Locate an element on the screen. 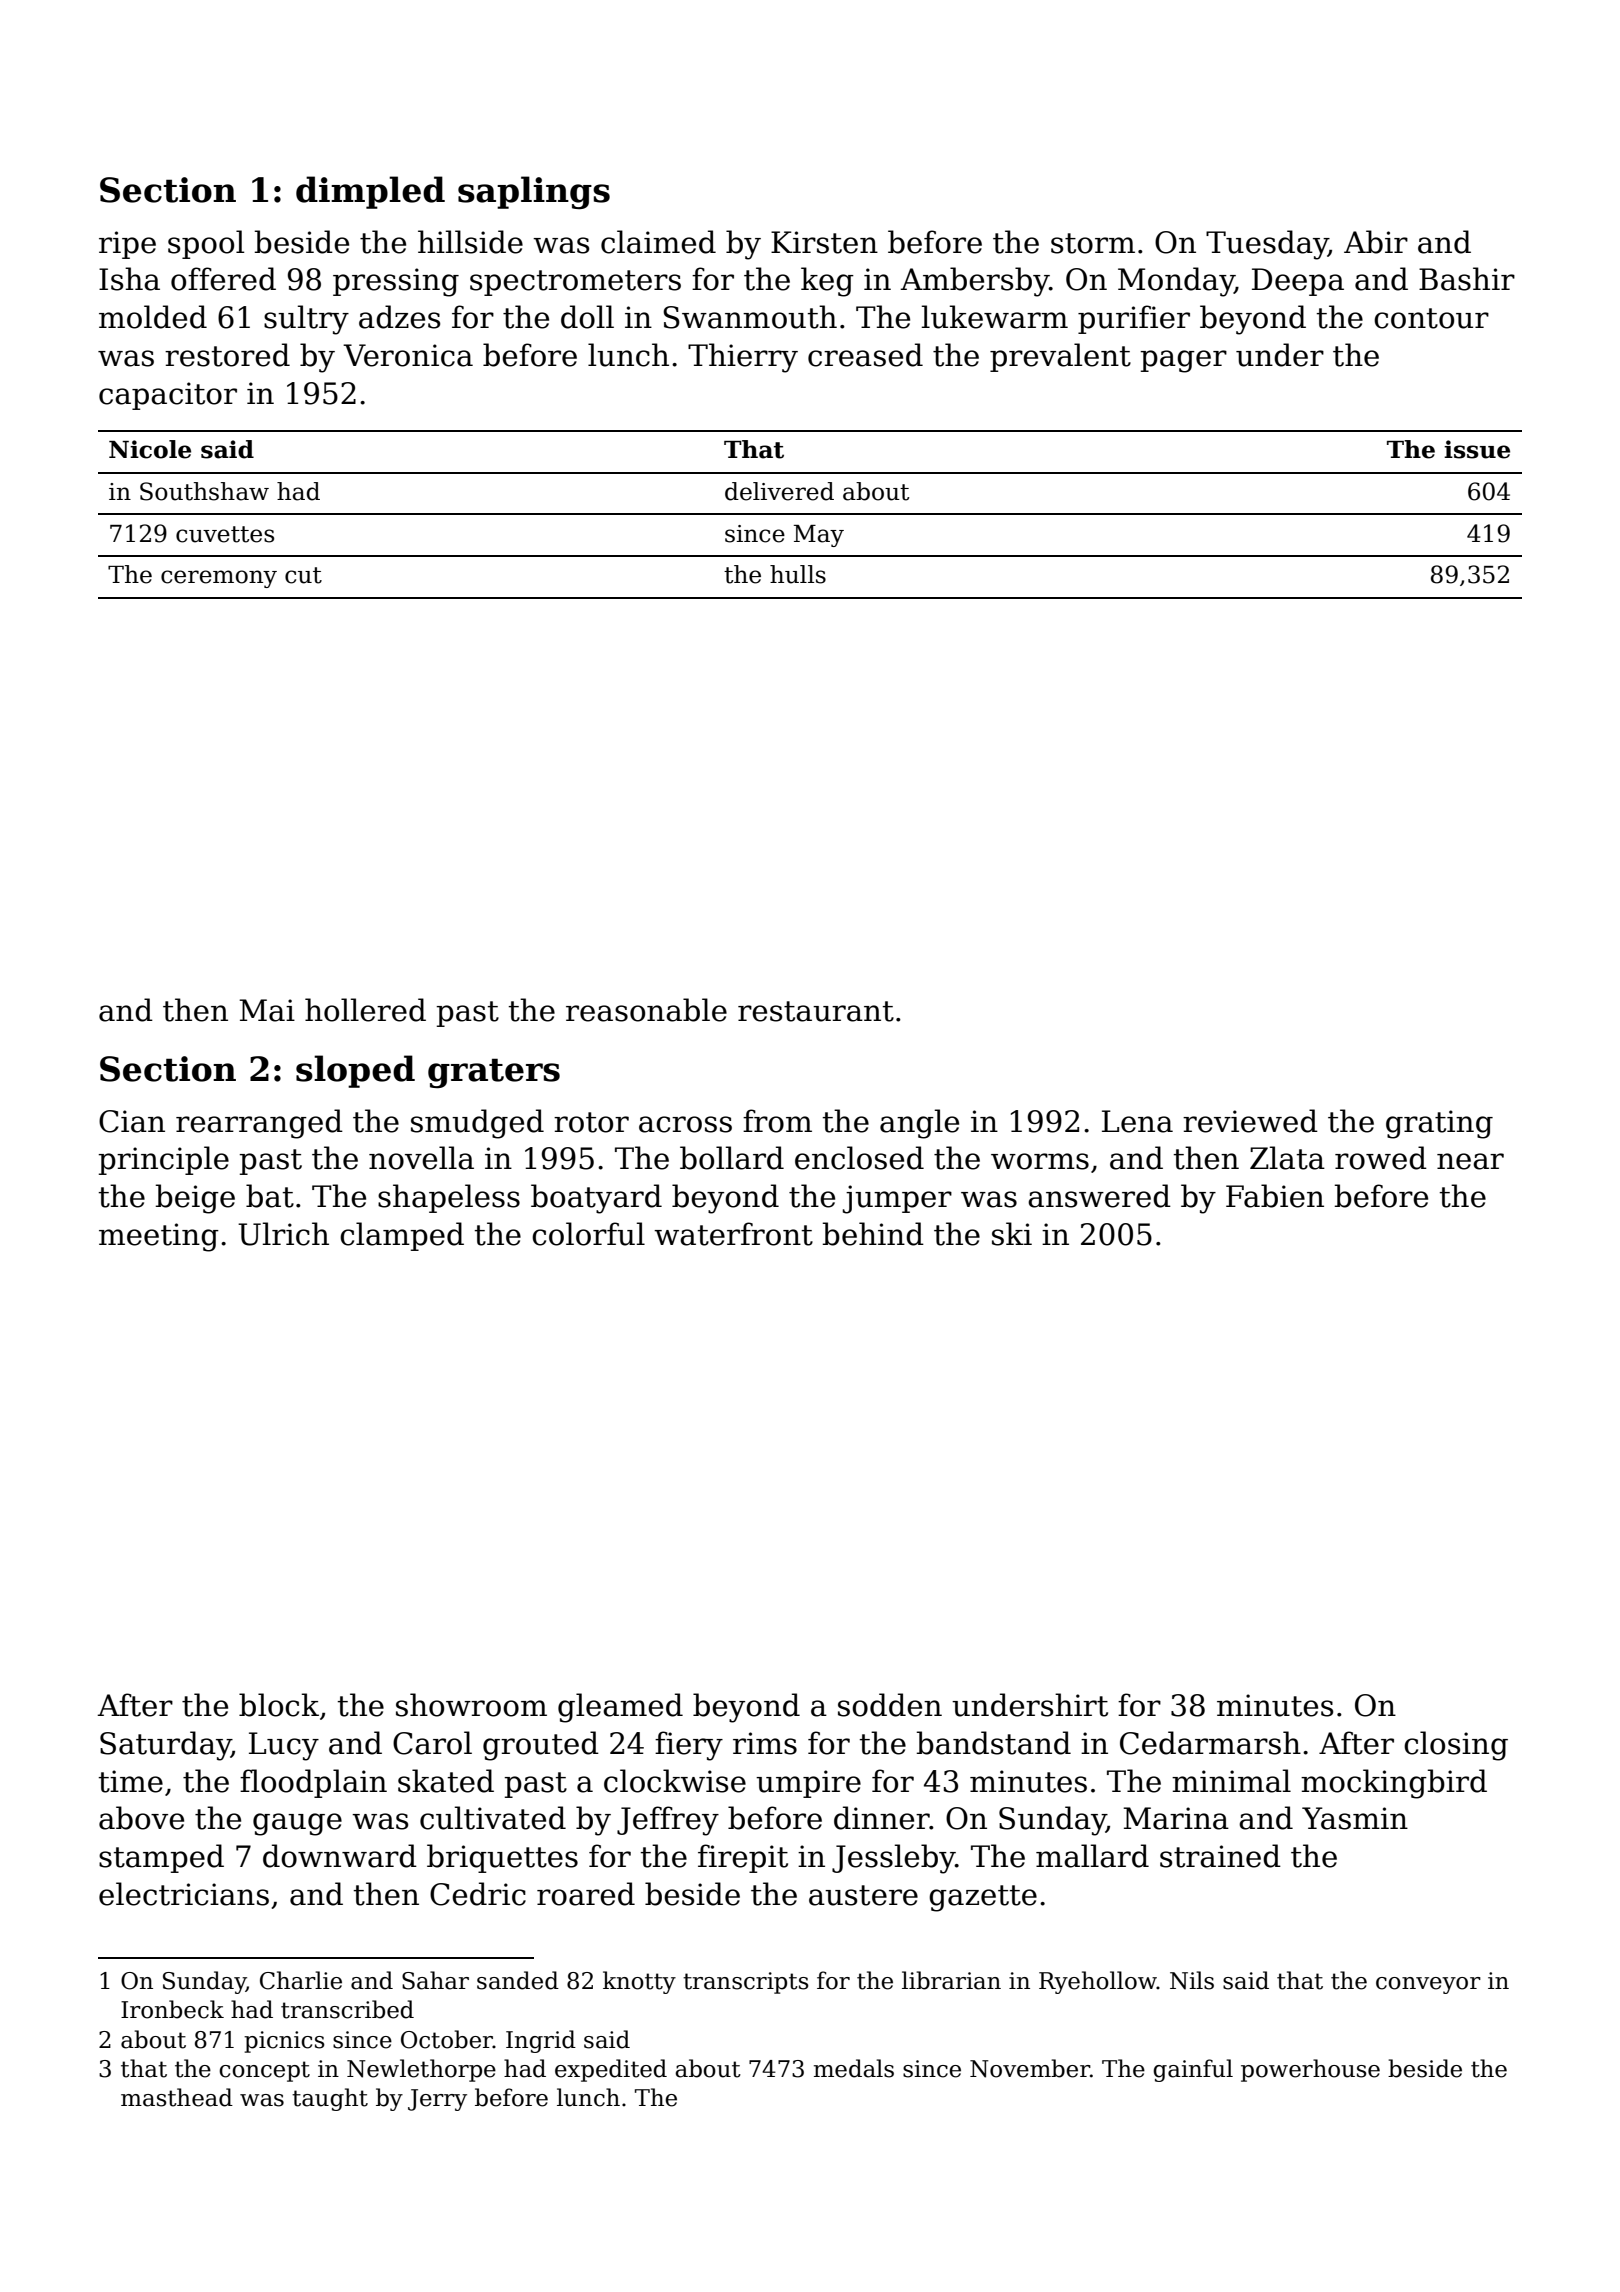  worms is located at coordinates (1040, 1161).
